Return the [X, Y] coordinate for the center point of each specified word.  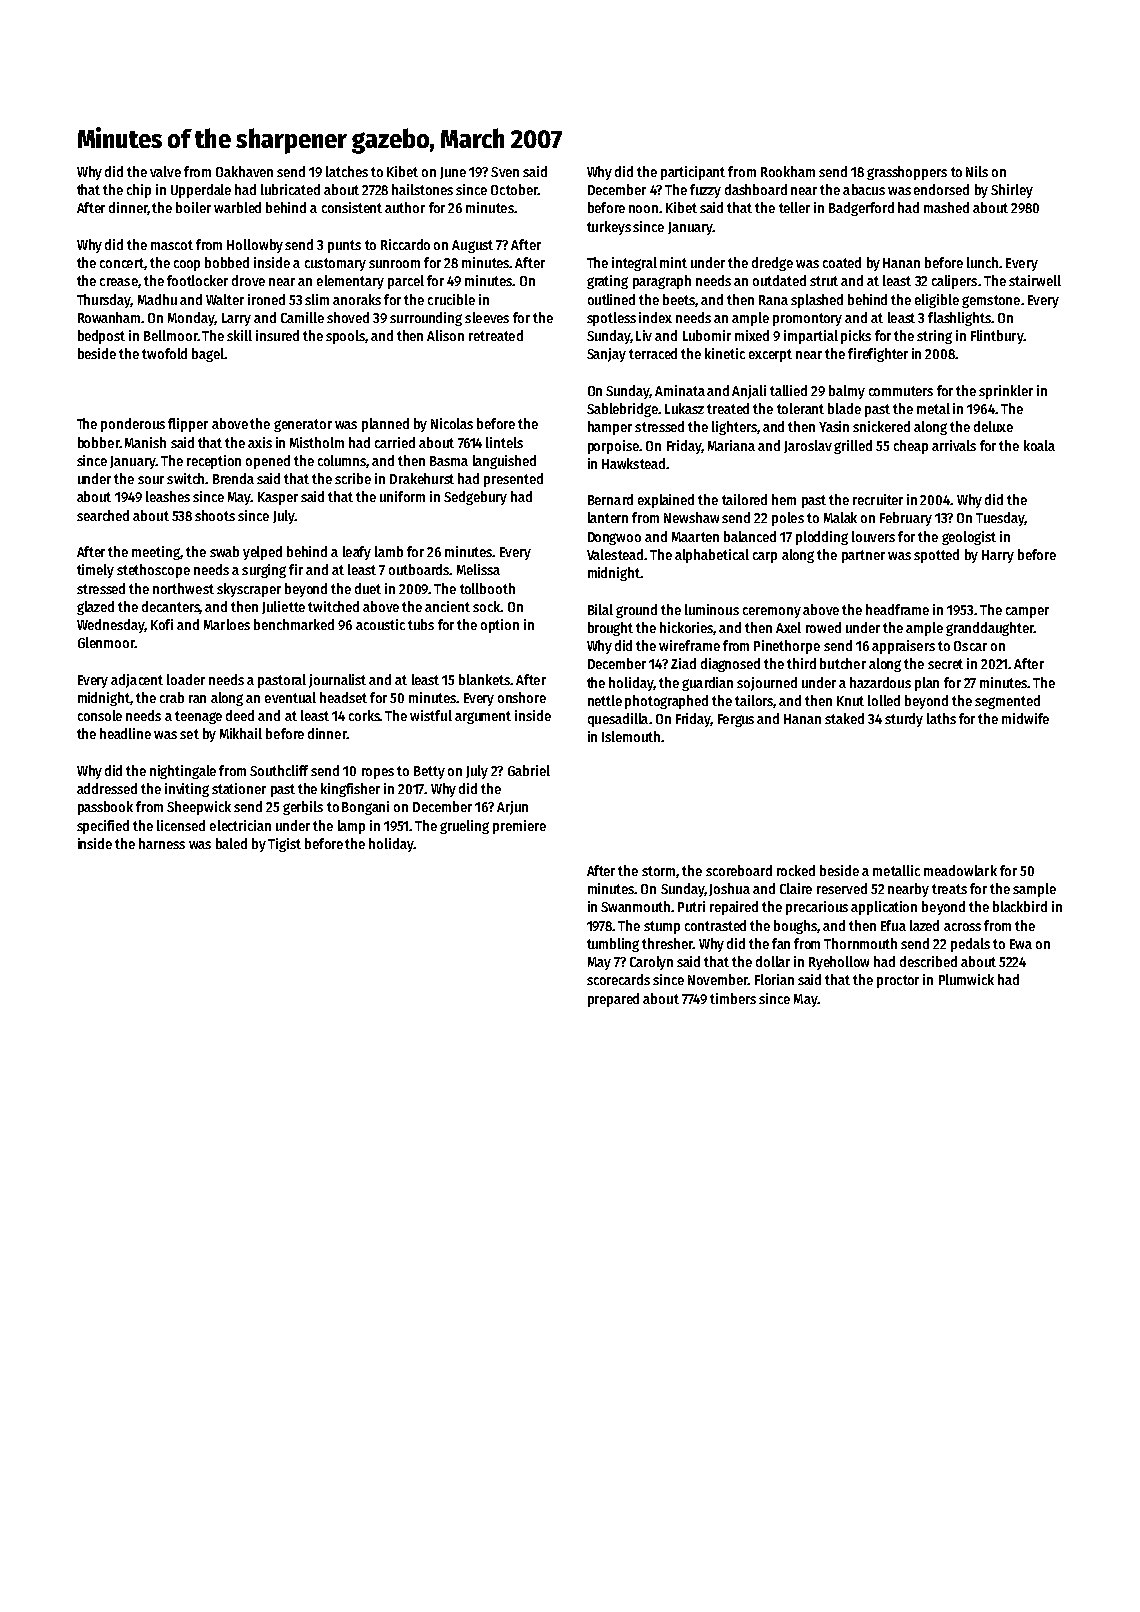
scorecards [618, 979]
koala [1039, 445]
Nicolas [452, 423]
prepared [613, 1000]
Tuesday [1000, 519]
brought [610, 629]
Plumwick [966, 979]
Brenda [233, 478]
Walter [225, 299]
